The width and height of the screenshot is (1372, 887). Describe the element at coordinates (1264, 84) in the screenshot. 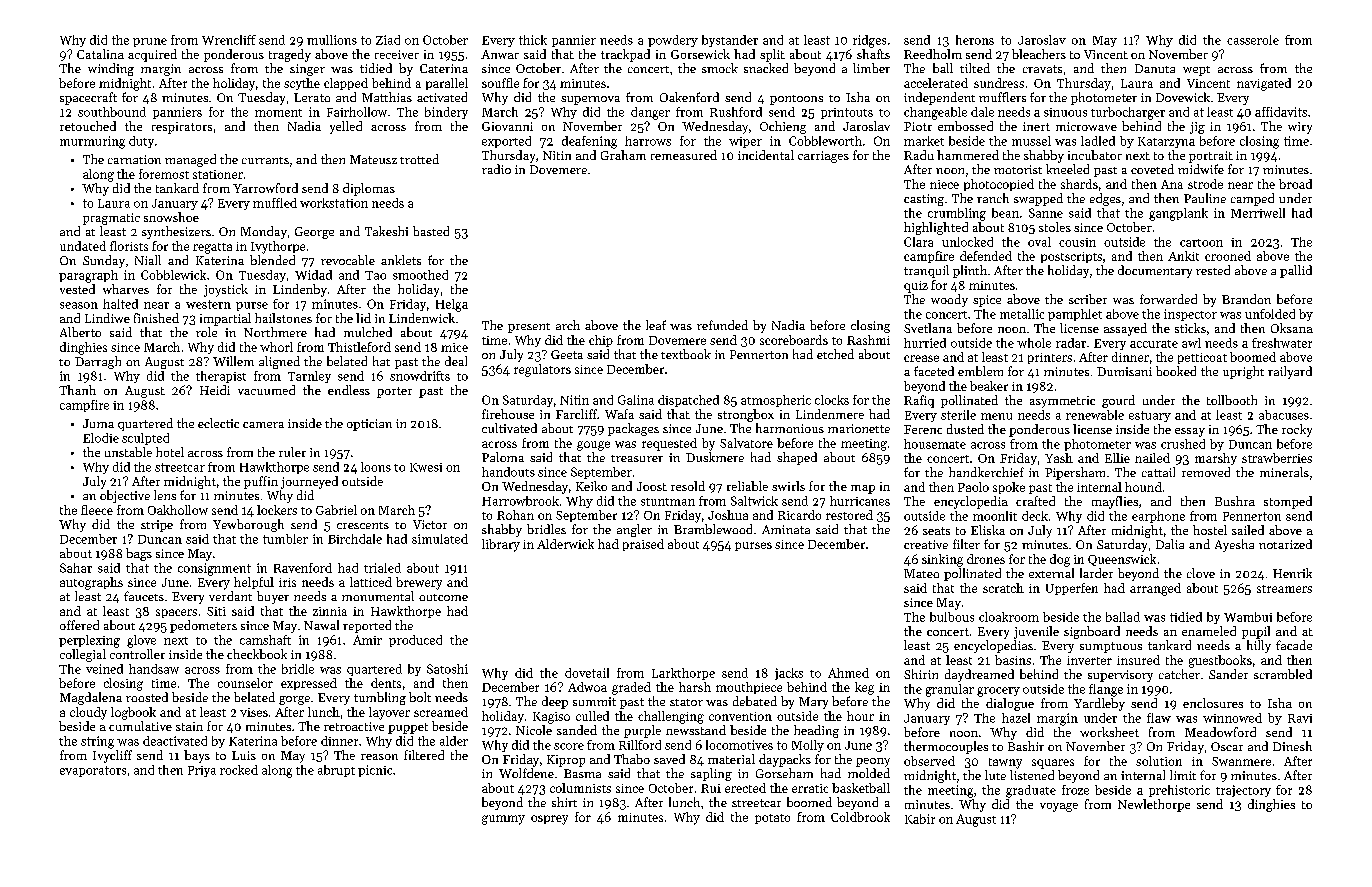

I see `navigated` at that location.
